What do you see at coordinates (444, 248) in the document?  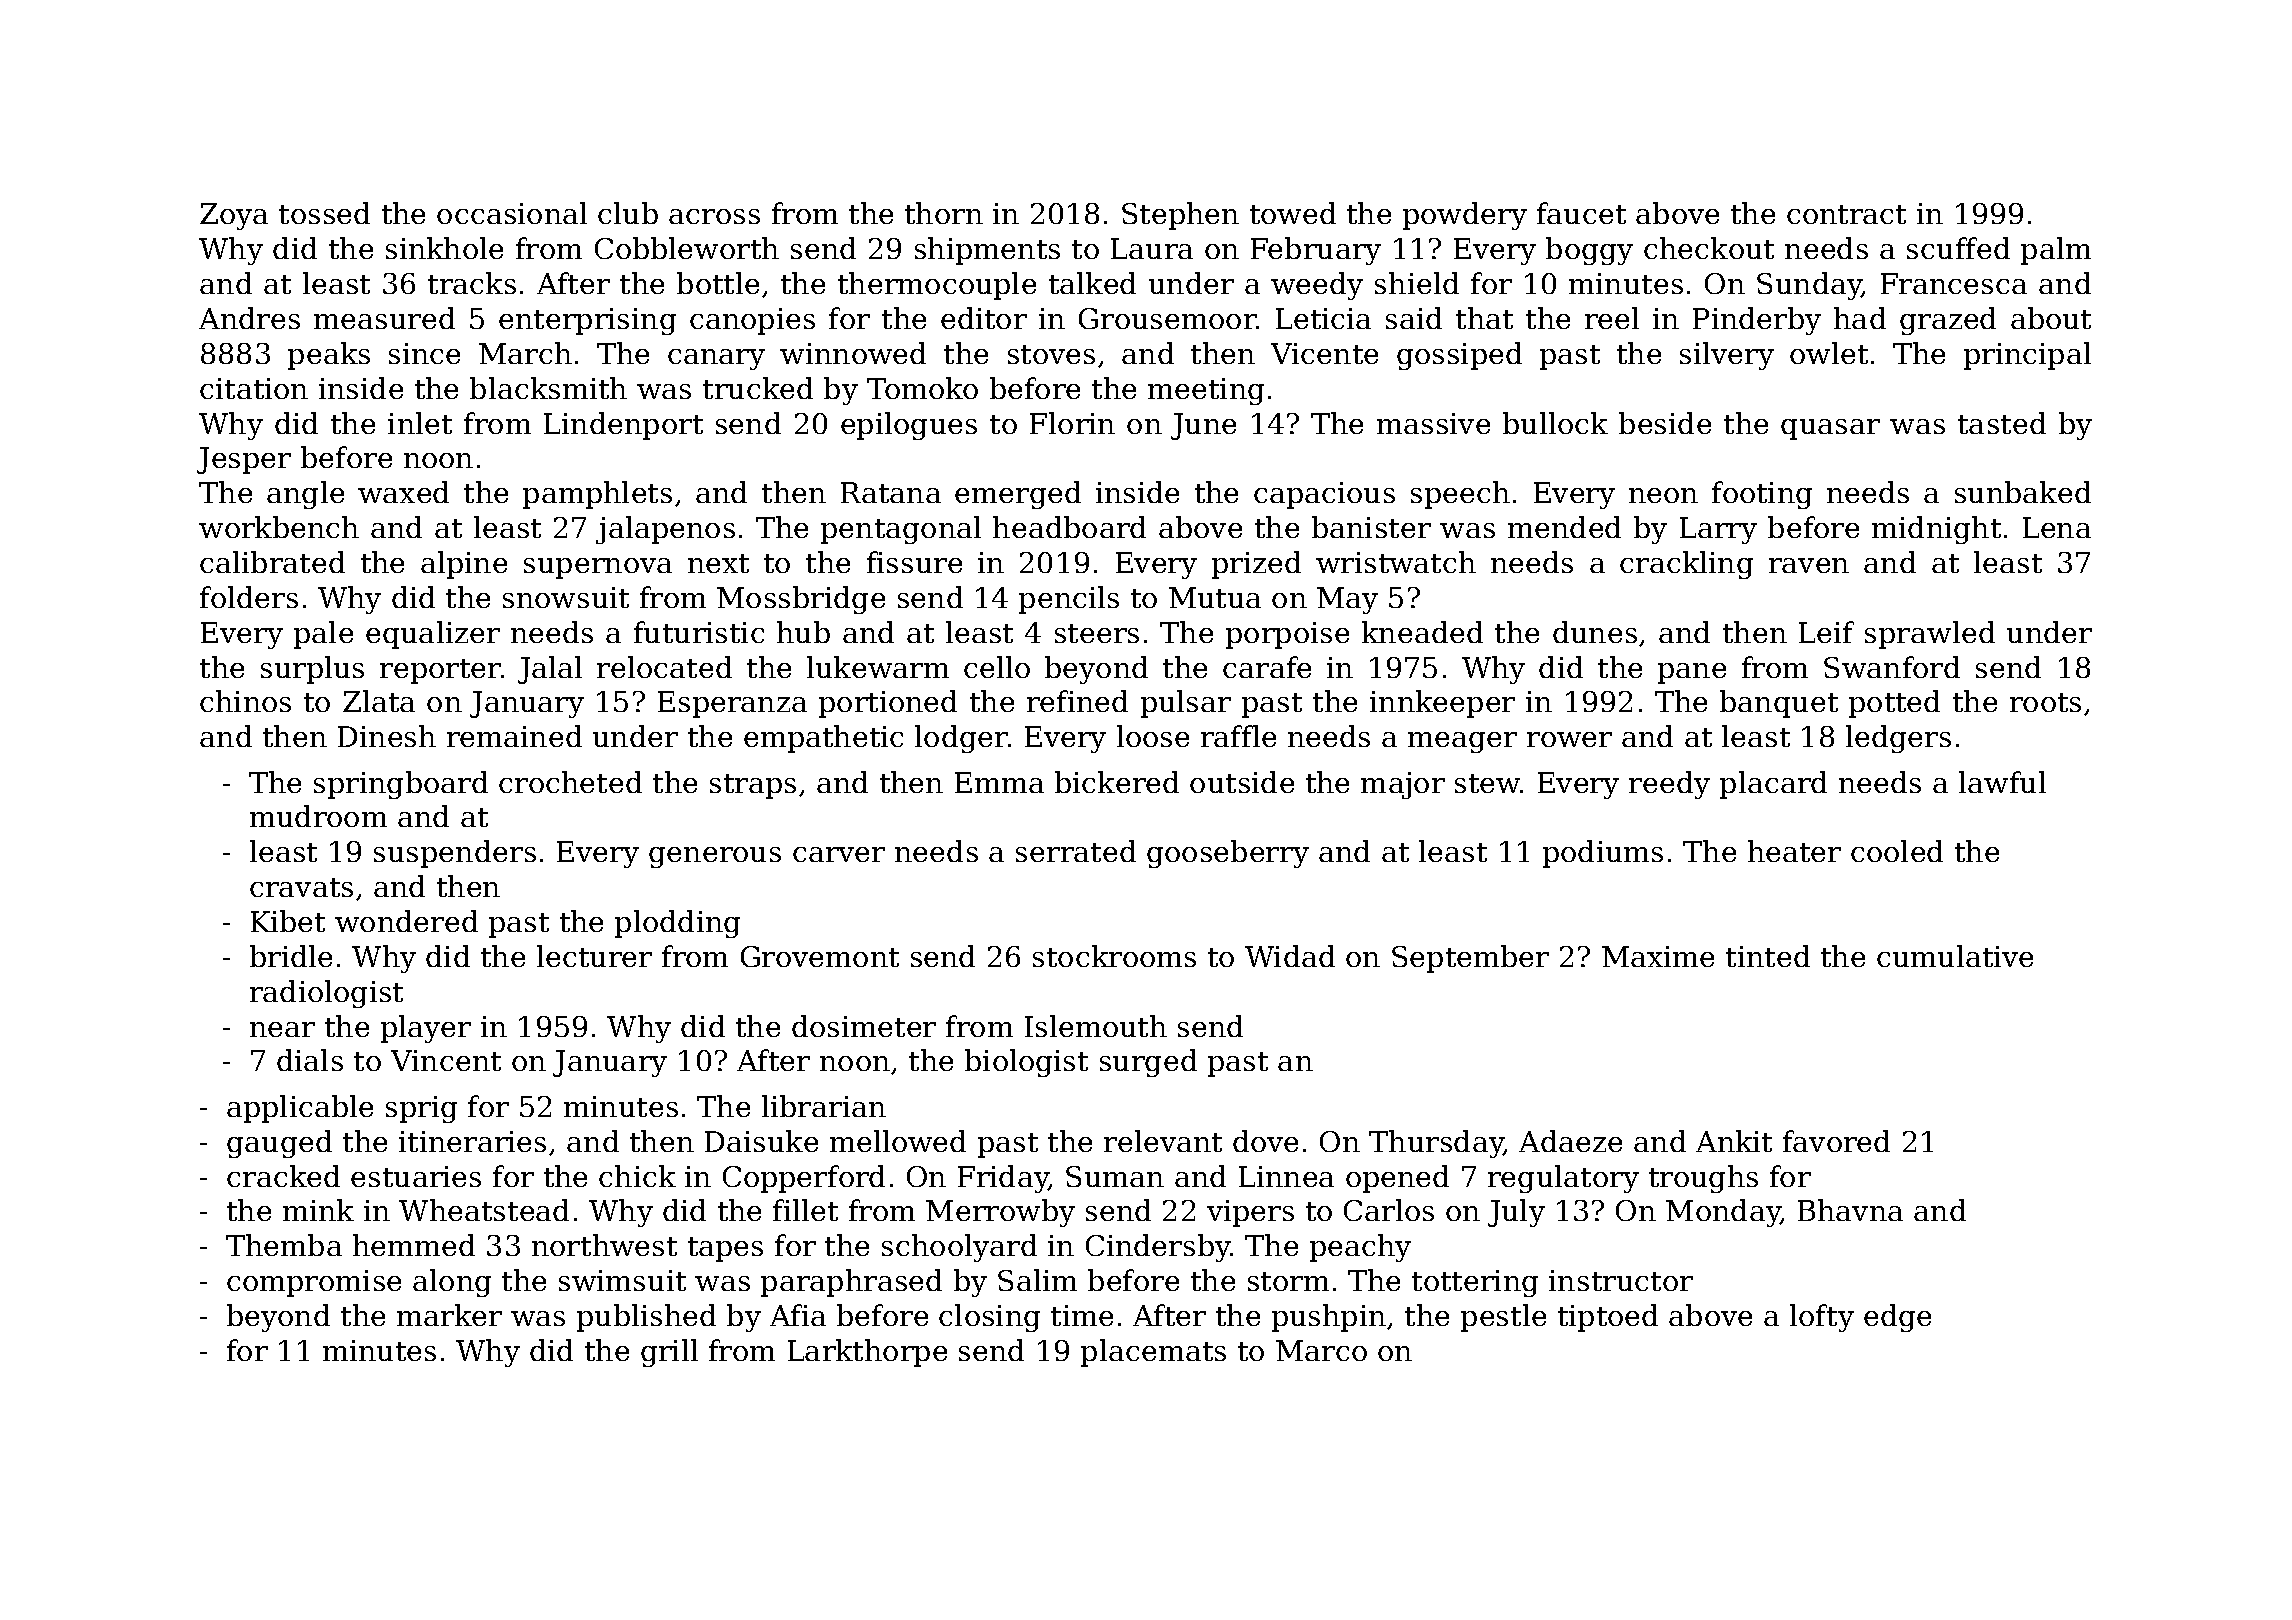 I see `sinkhole` at bounding box center [444, 248].
